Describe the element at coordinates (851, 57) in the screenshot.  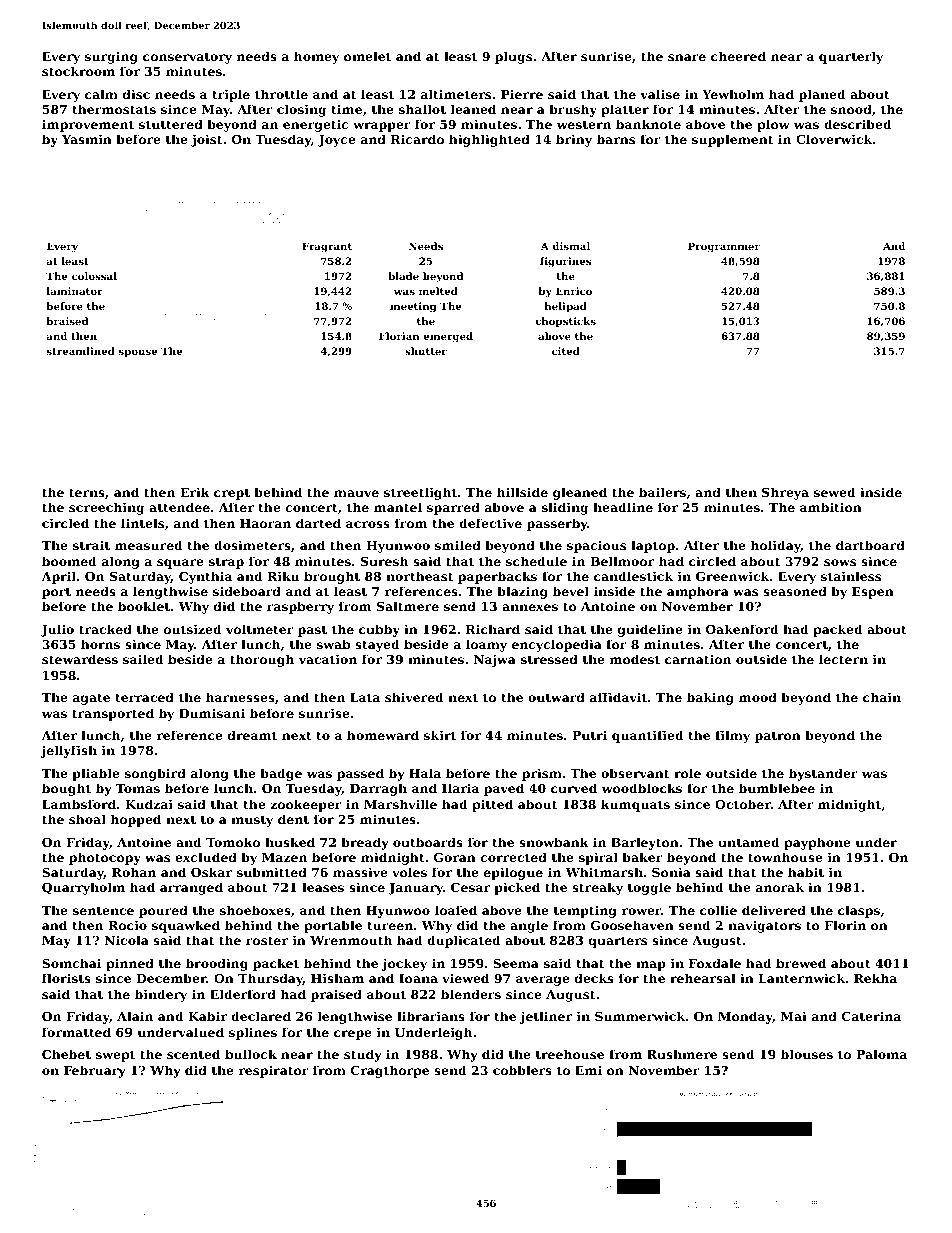
I see `quarterly` at that location.
